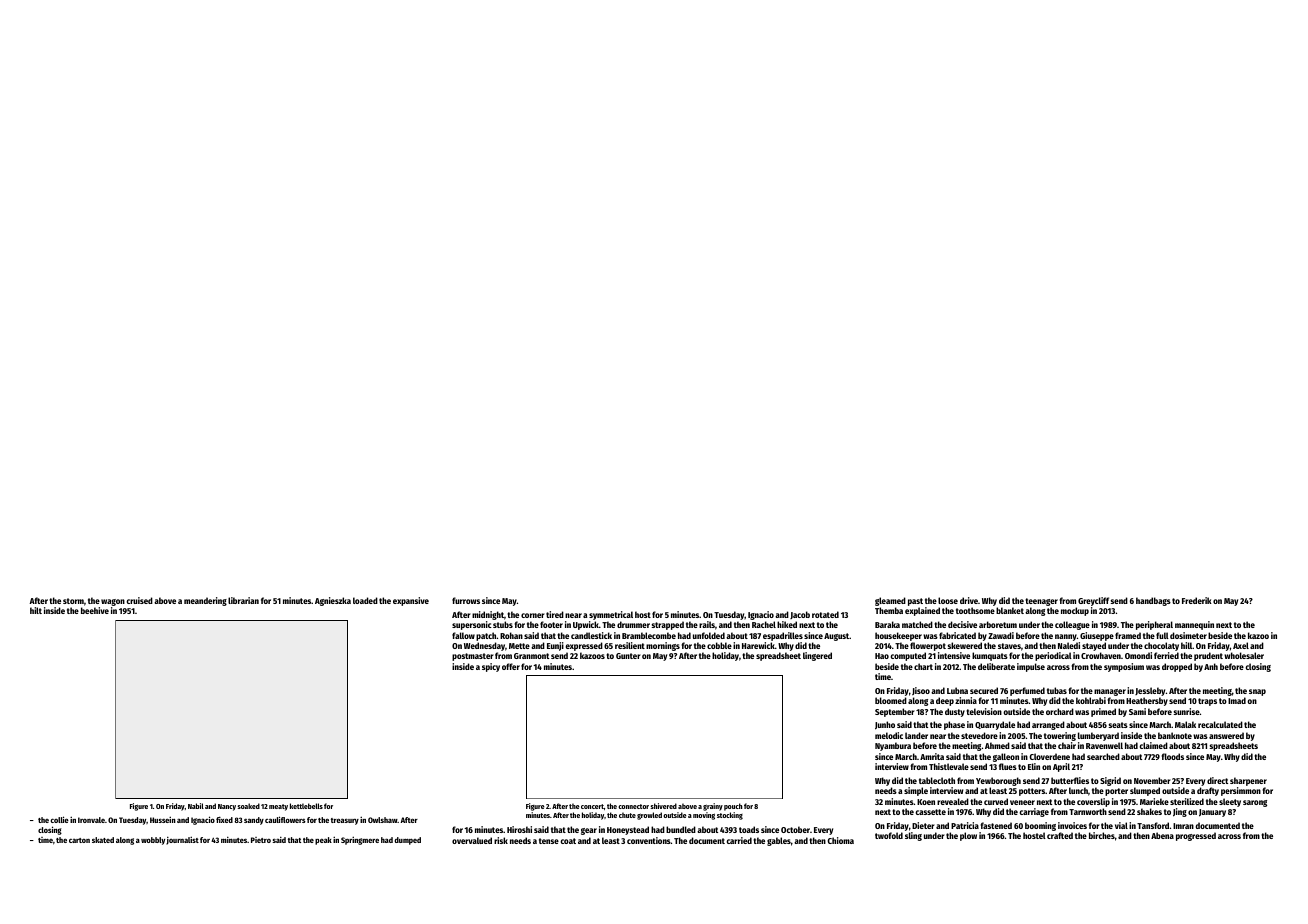 This image has width=1308, height=924. What do you see at coordinates (153, 841) in the image?
I see `wobbly` at bounding box center [153, 841].
